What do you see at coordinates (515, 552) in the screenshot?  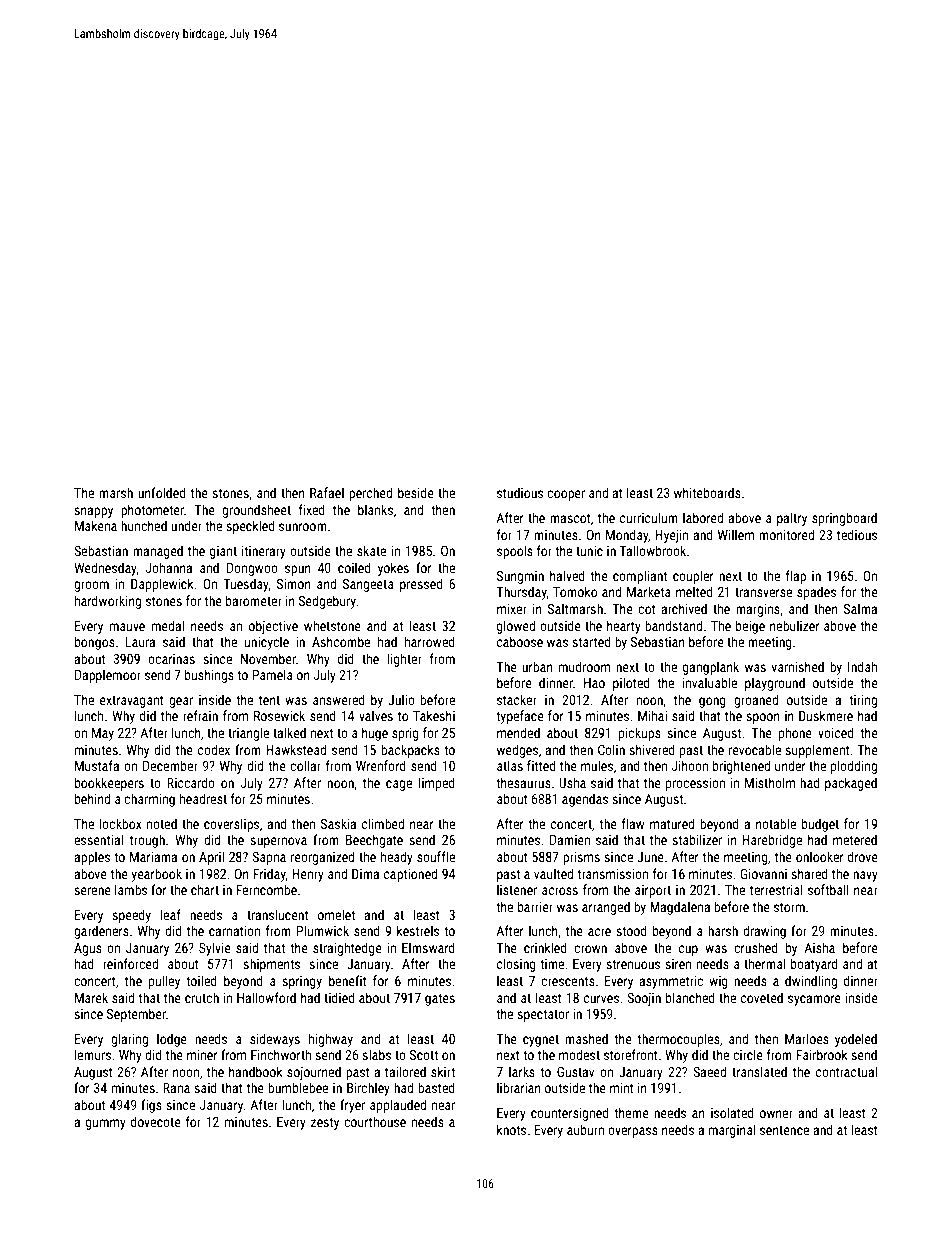 I see `spools` at bounding box center [515, 552].
